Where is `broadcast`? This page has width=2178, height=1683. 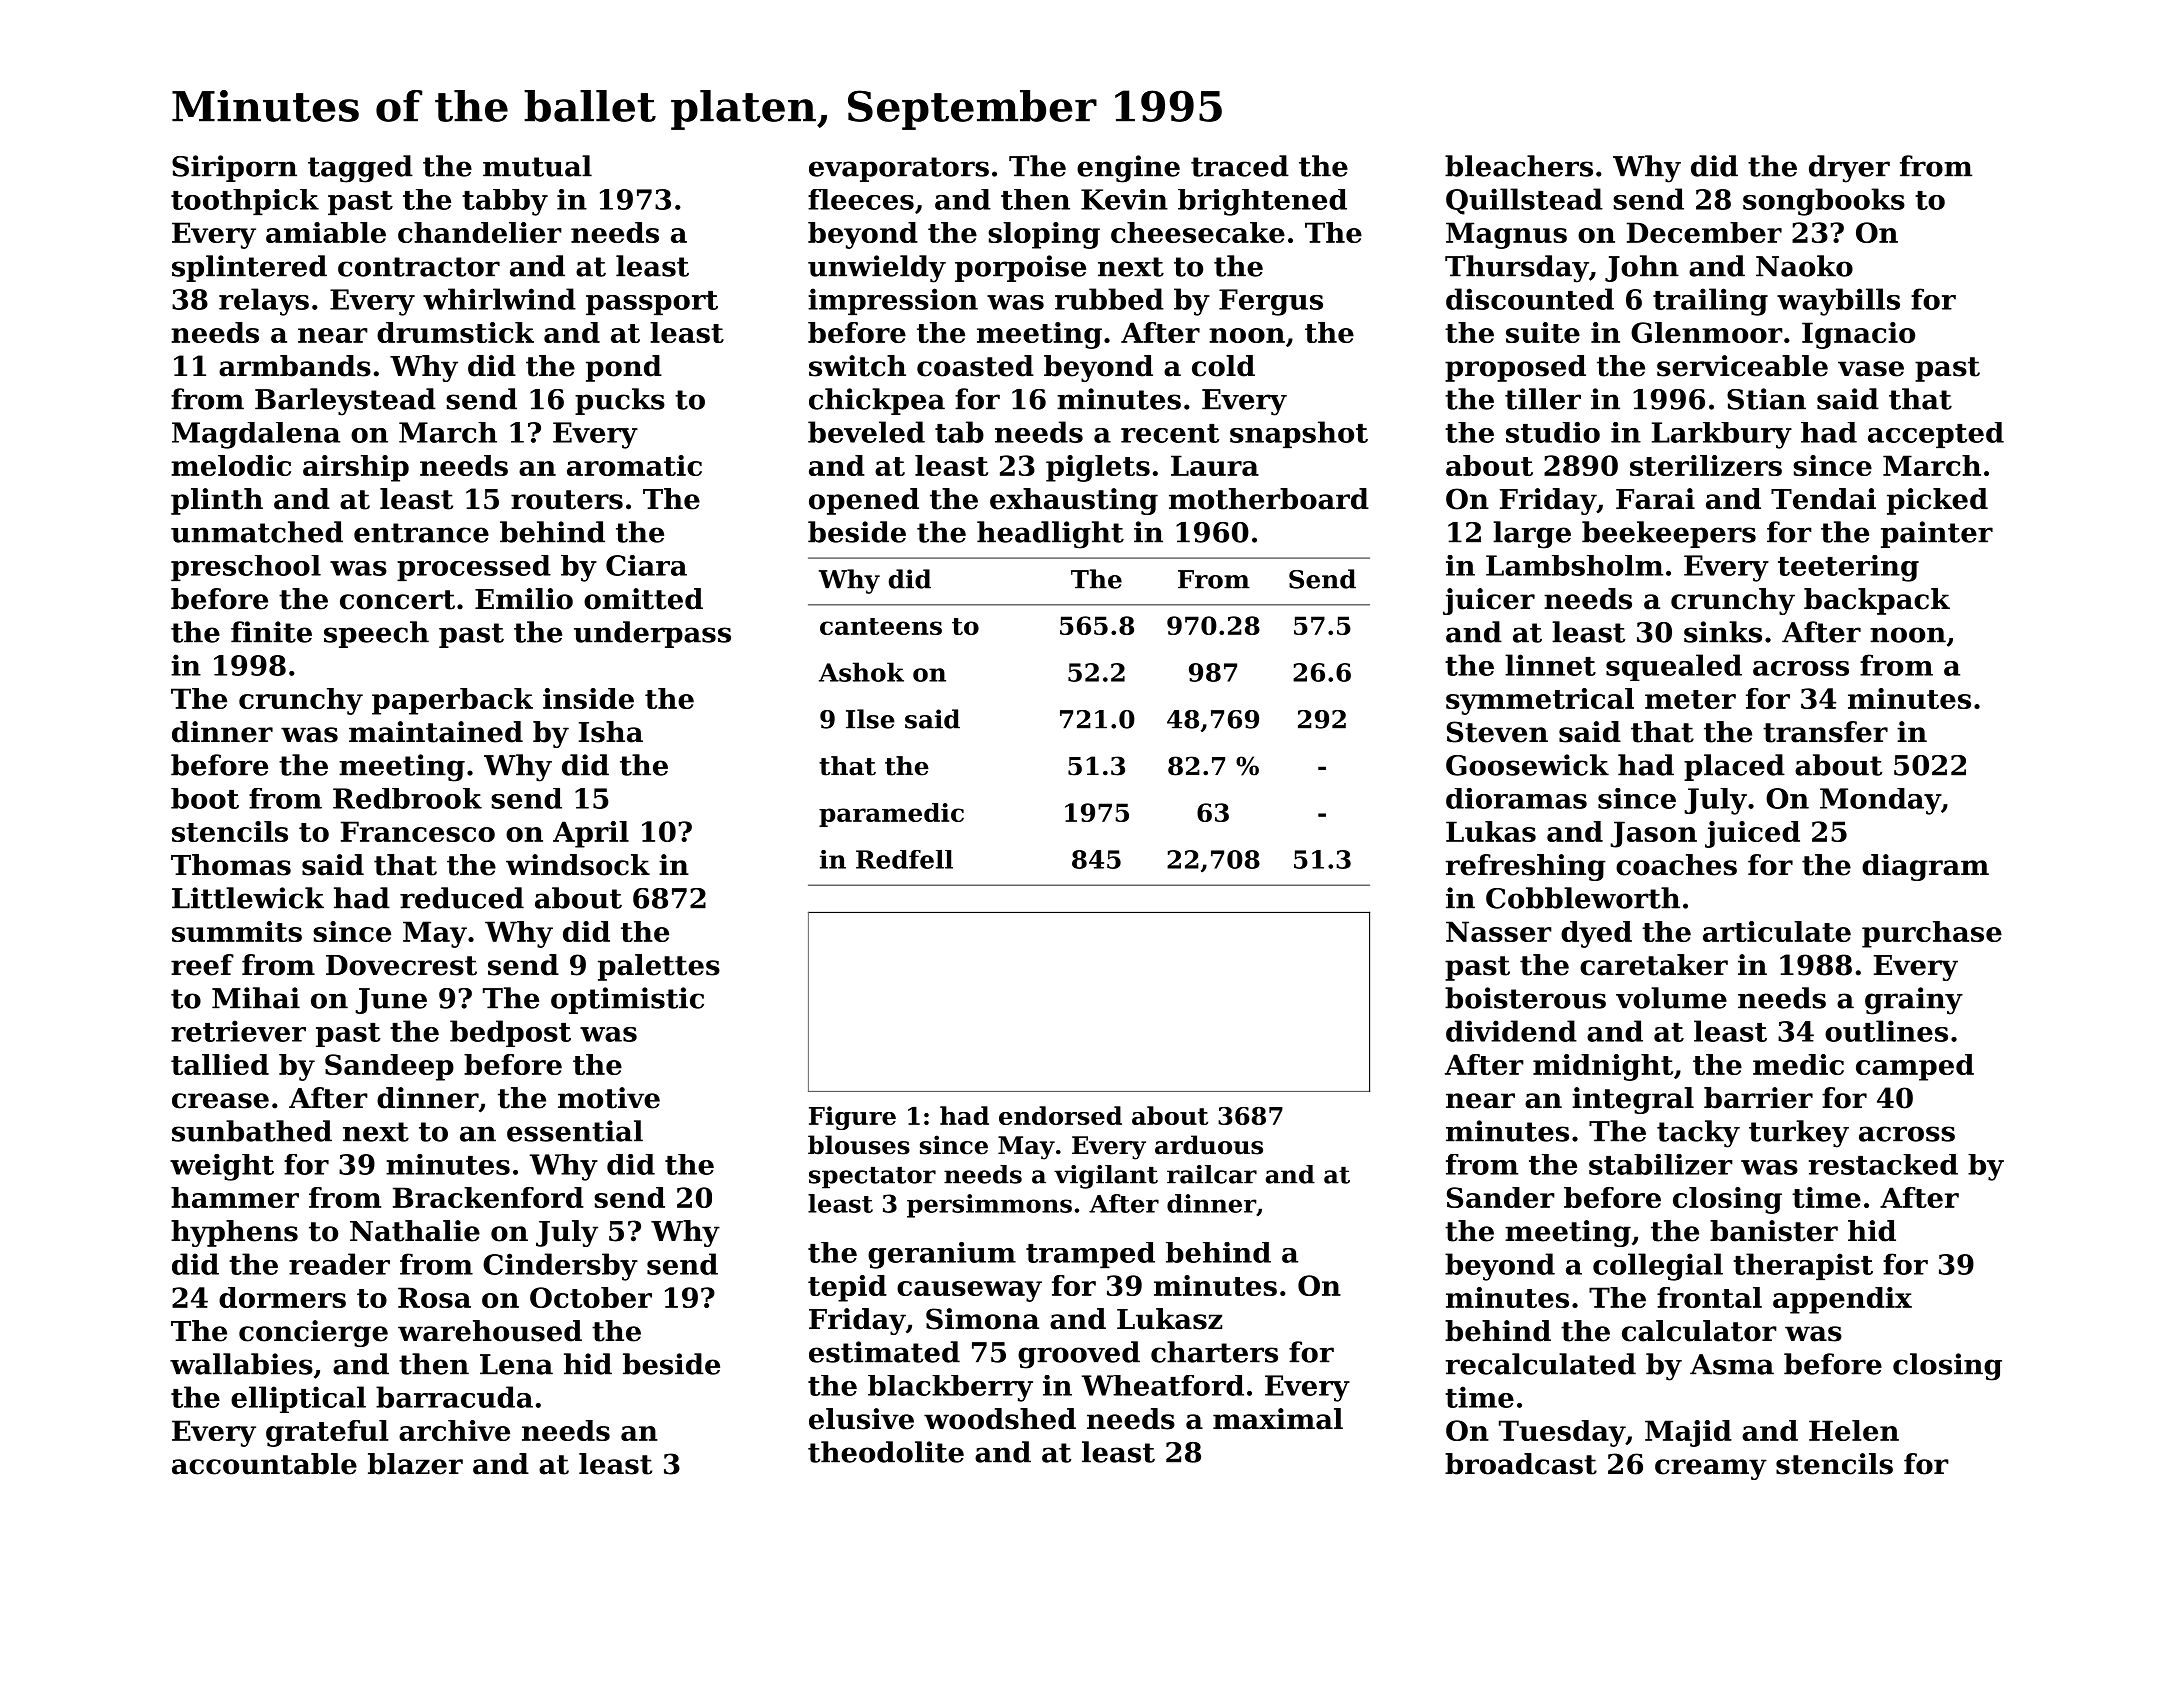
broadcast is located at coordinates (1521, 1464).
